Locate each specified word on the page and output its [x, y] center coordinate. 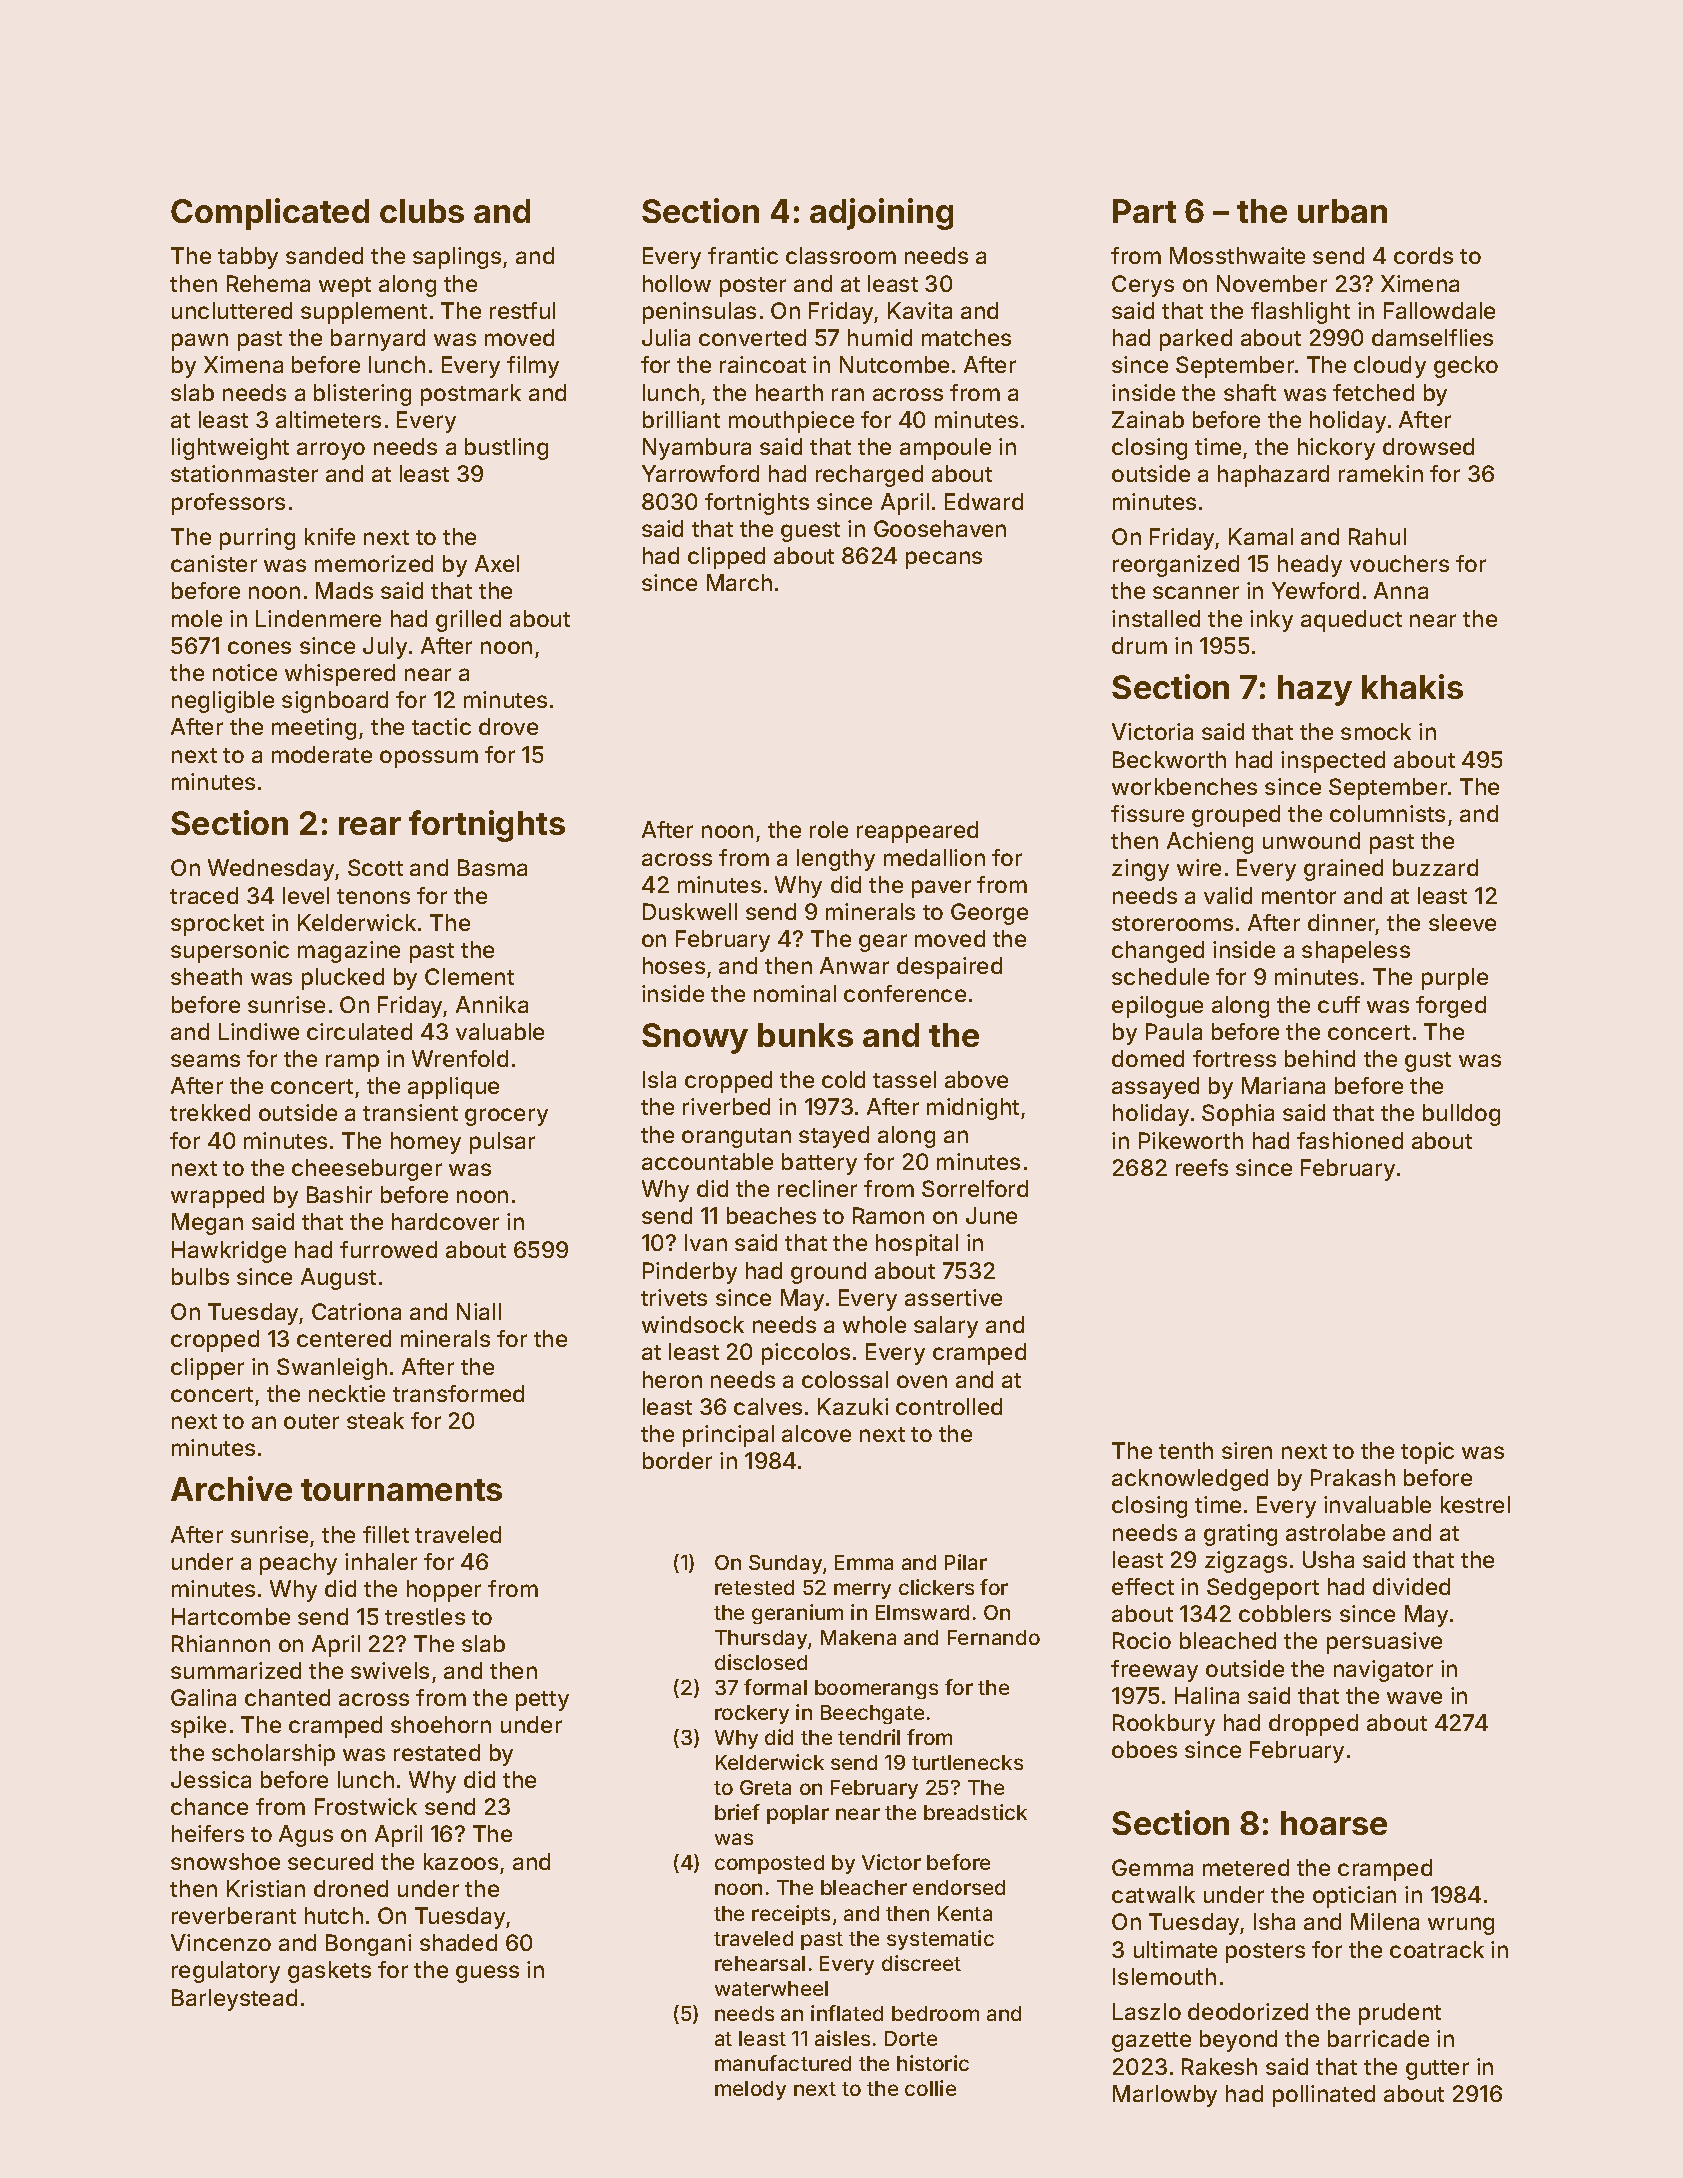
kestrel [1475, 1504]
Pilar [966, 1562]
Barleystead [234, 2000]
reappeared [917, 832]
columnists [1387, 813]
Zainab [1148, 419]
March [739, 582]
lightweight [230, 449]
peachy [298, 1564]
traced [204, 895]
